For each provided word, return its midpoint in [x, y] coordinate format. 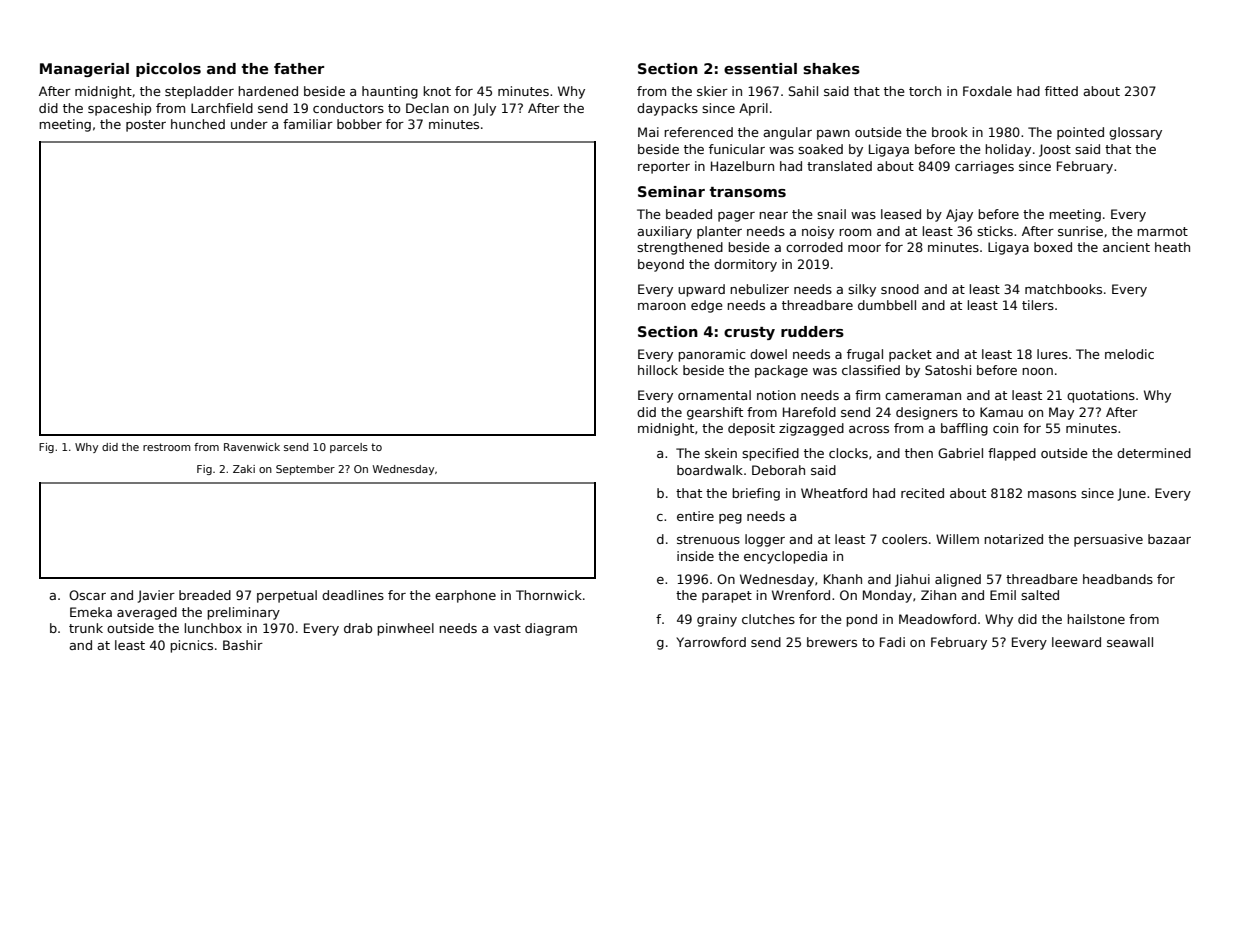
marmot [1162, 231]
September [305, 470]
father [299, 68]
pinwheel [405, 629]
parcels [349, 448]
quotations [1101, 396]
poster [146, 126]
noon [1037, 371]
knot [437, 91]
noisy [818, 232]
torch [925, 91]
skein [721, 453]
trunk [86, 628]
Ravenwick [252, 447]
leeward [1076, 642]
